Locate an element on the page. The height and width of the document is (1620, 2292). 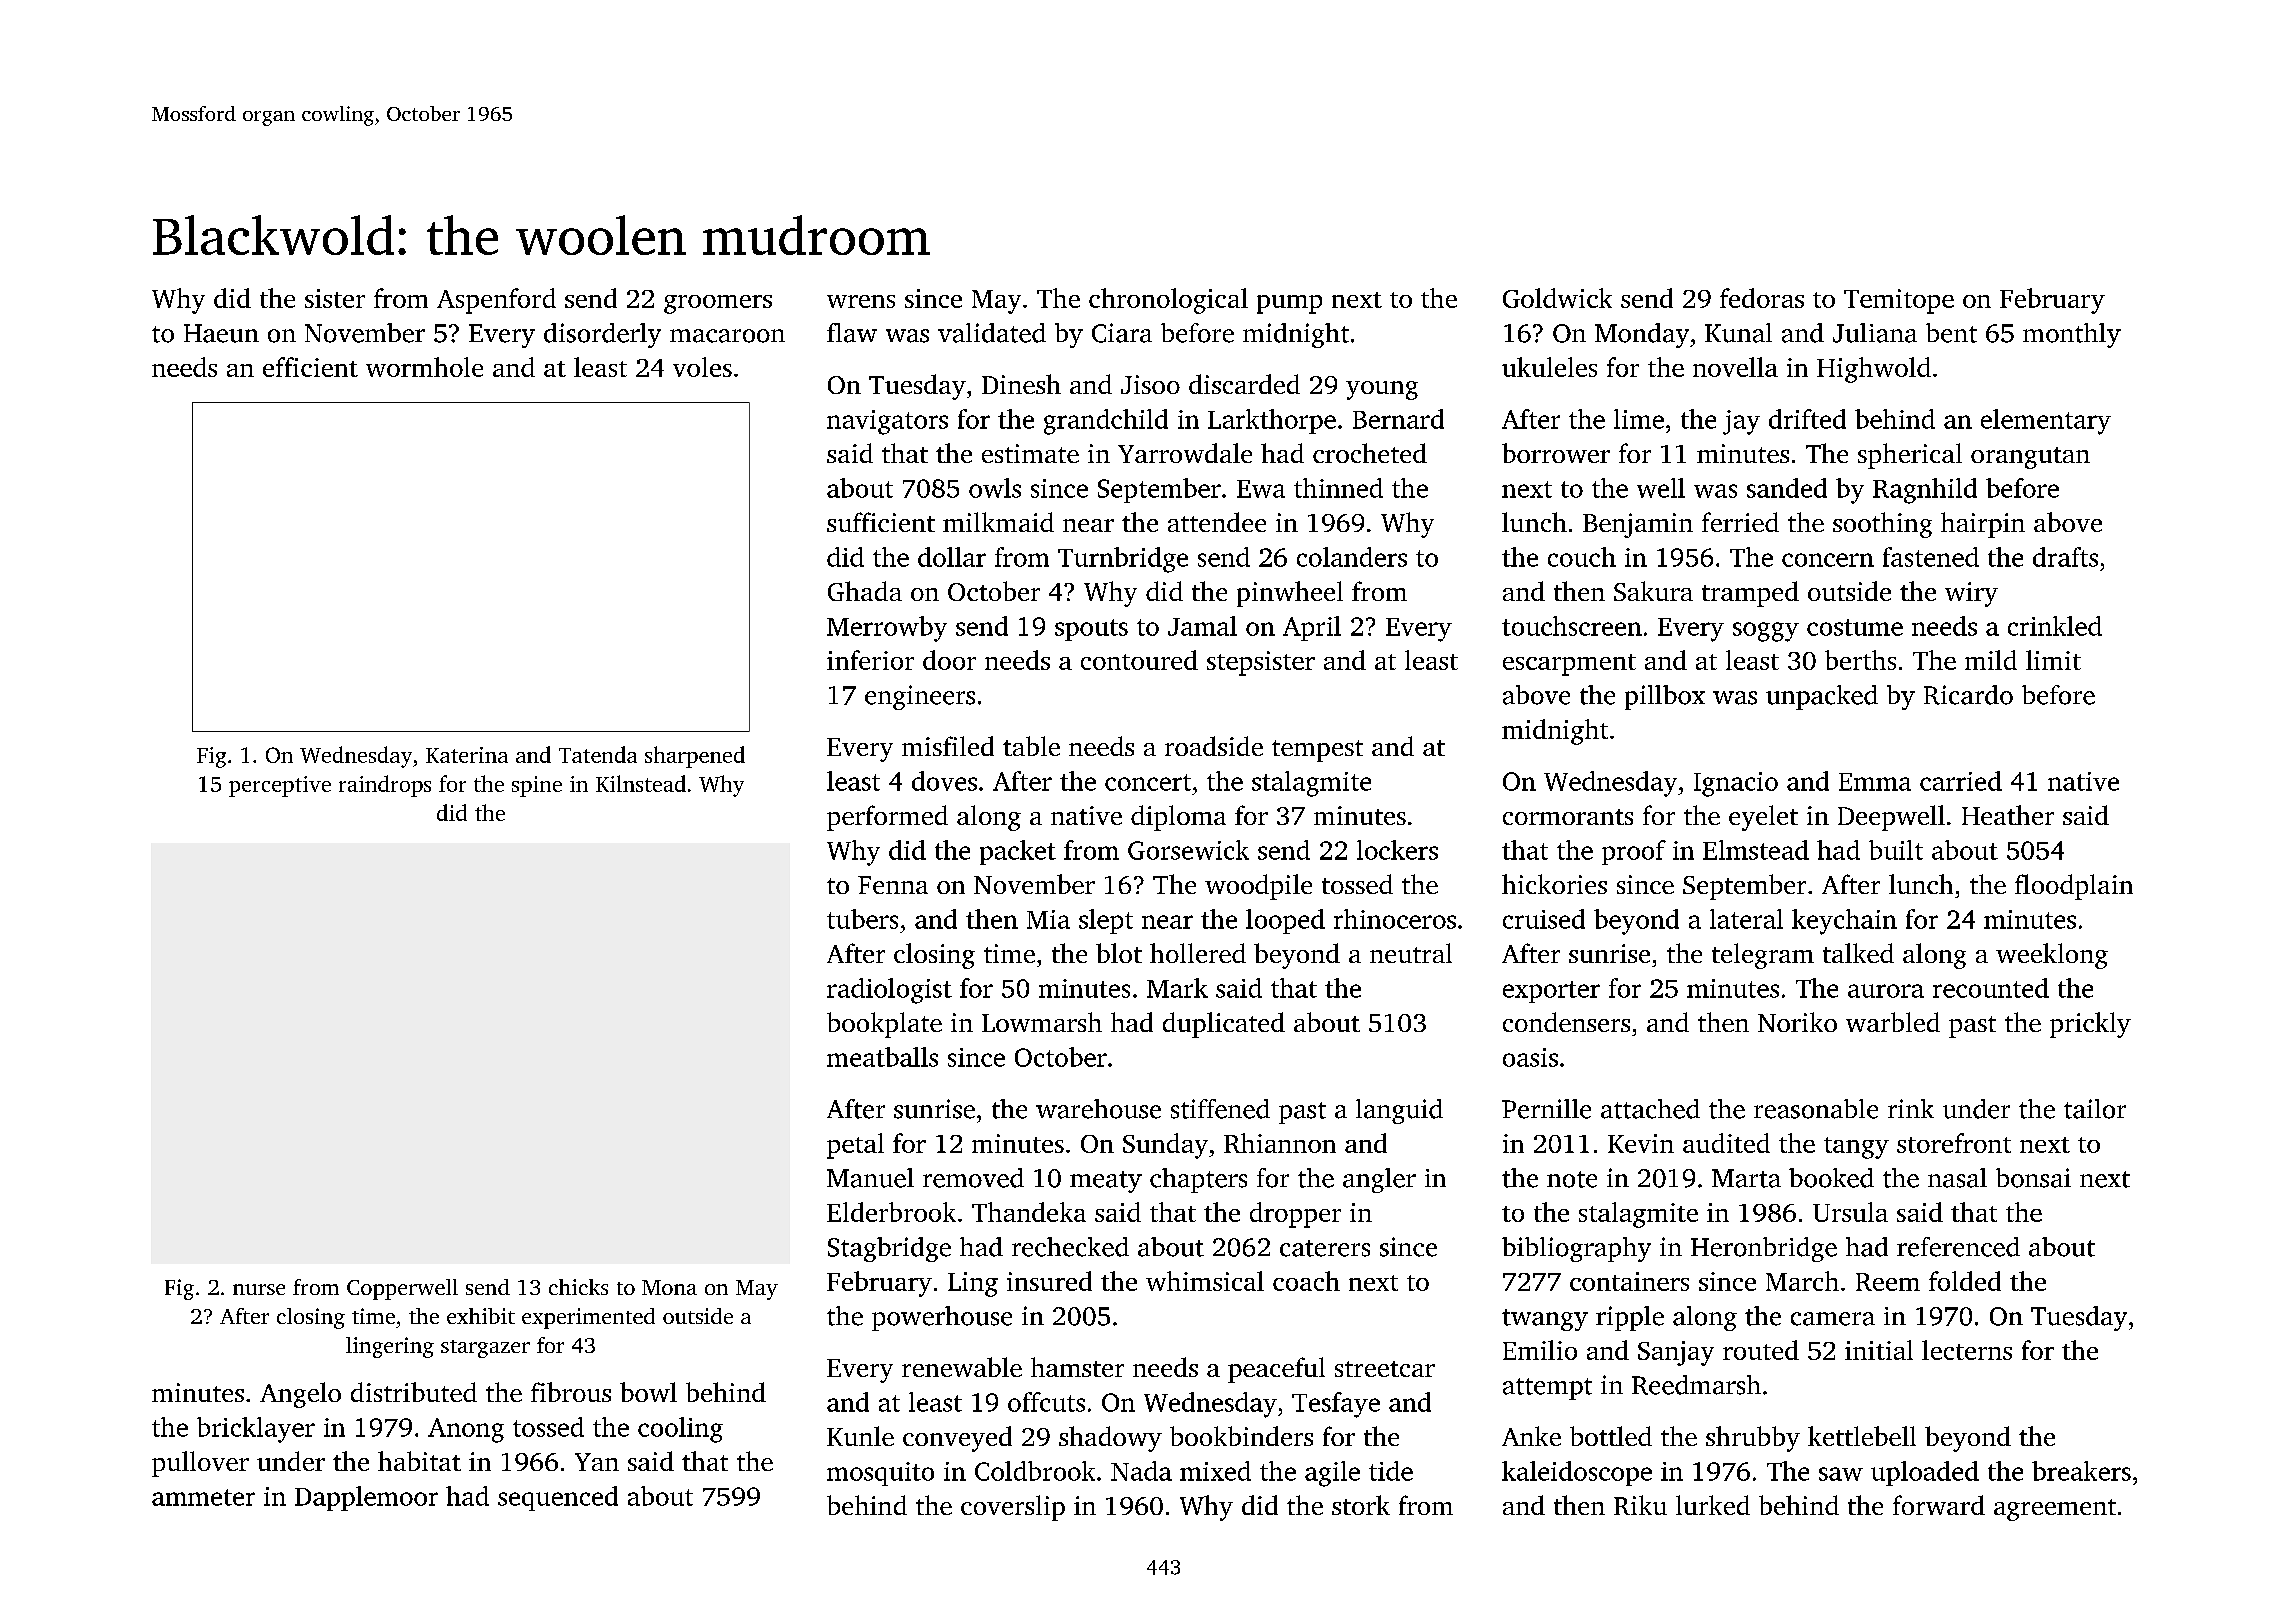
chronological is located at coordinates (1168, 301).
